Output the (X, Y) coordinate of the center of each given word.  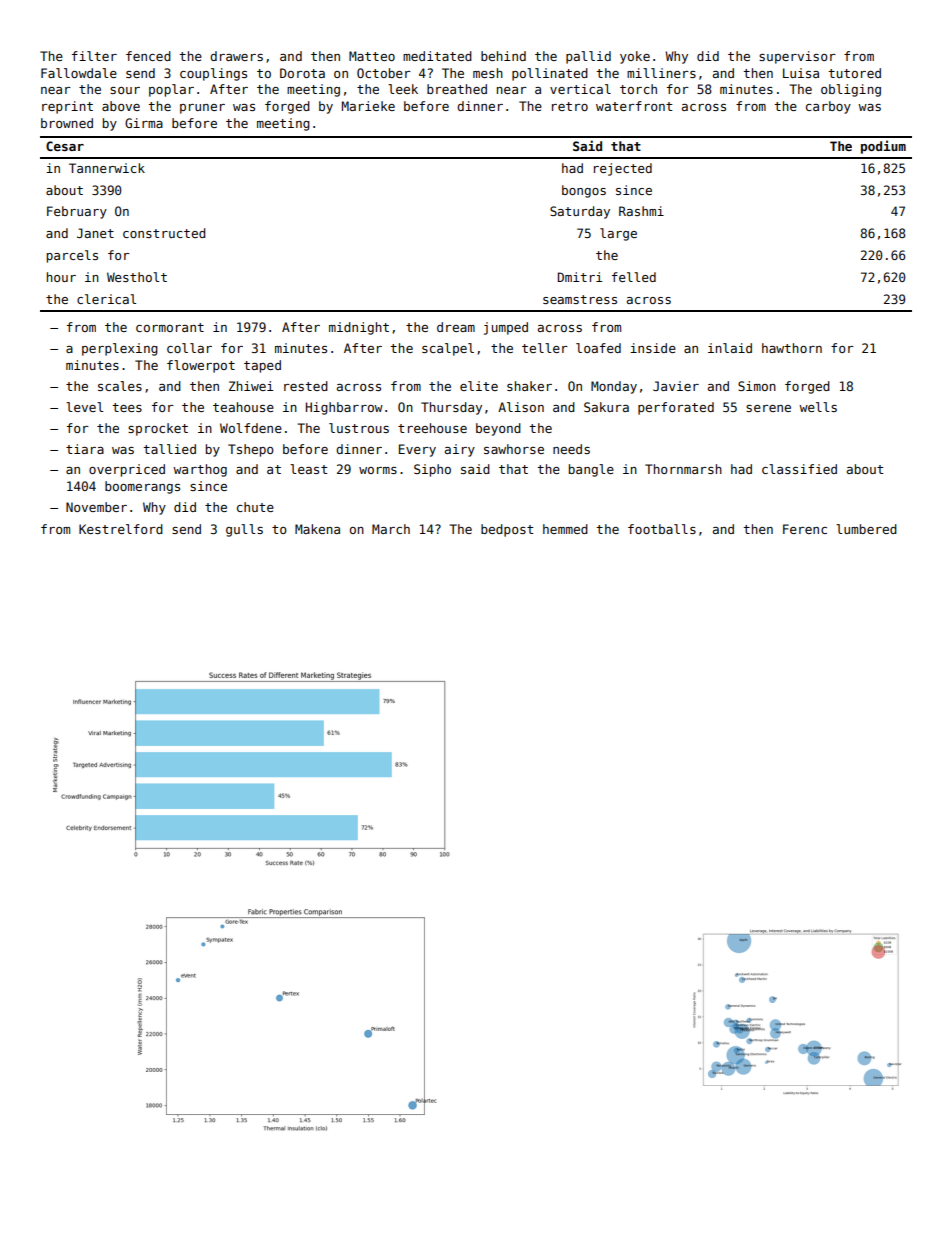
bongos (584, 191)
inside (653, 348)
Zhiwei (251, 386)
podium (883, 147)
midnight (359, 328)
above (121, 106)
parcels (72, 256)
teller (545, 348)
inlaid (730, 348)
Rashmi (641, 211)
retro (570, 106)
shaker (529, 386)
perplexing (120, 349)
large (618, 234)
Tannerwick (107, 168)
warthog (200, 470)
